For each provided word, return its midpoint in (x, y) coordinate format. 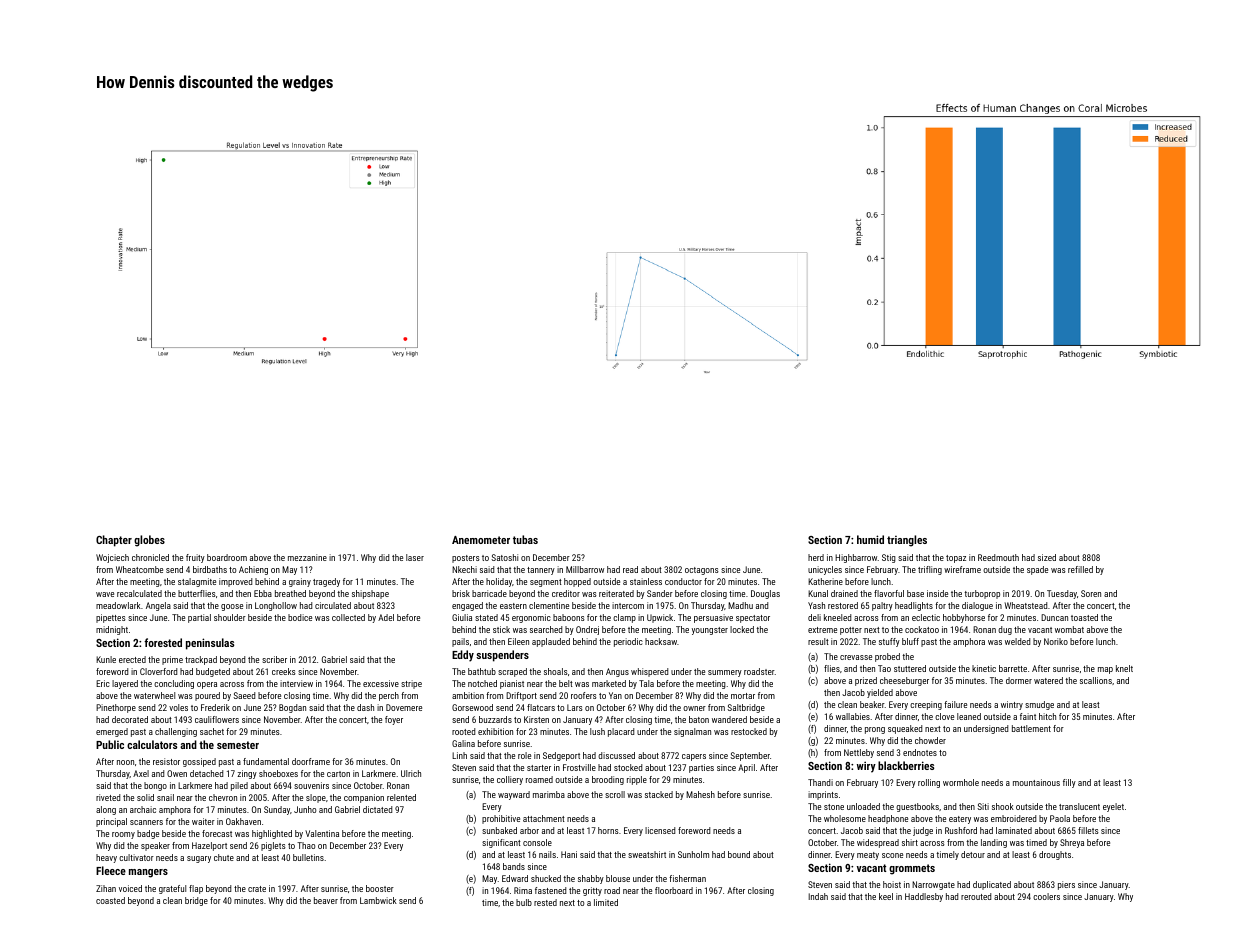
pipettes (111, 618)
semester (238, 745)
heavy (106, 858)
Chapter (114, 541)
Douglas (765, 594)
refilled (1080, 569)
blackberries (906, 765)
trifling (930, 570)
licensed (660, 830)
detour (973, 854)
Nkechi (464, 569)
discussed (616, 755)
